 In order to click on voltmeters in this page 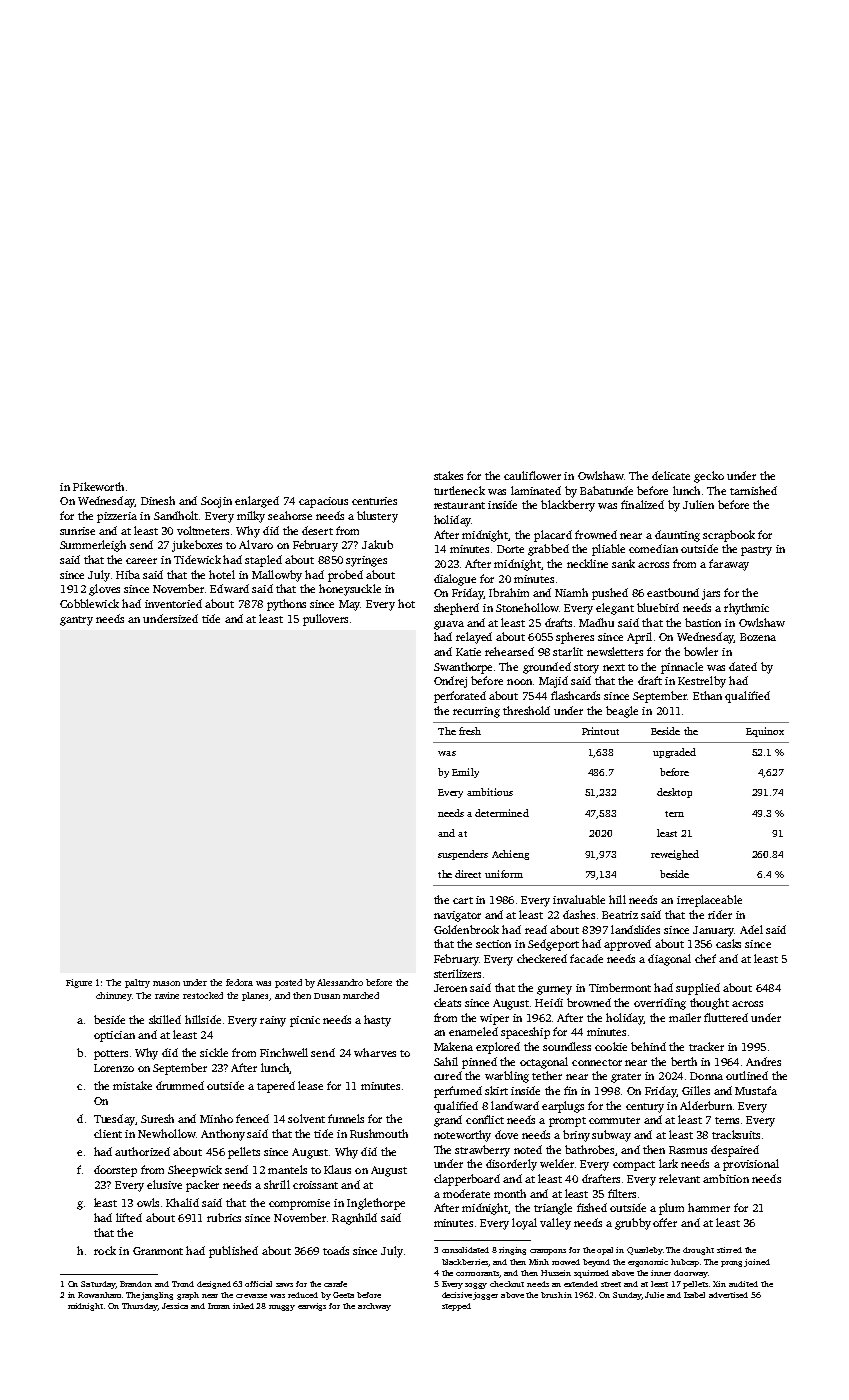, I will do `click(203, 530)`.
